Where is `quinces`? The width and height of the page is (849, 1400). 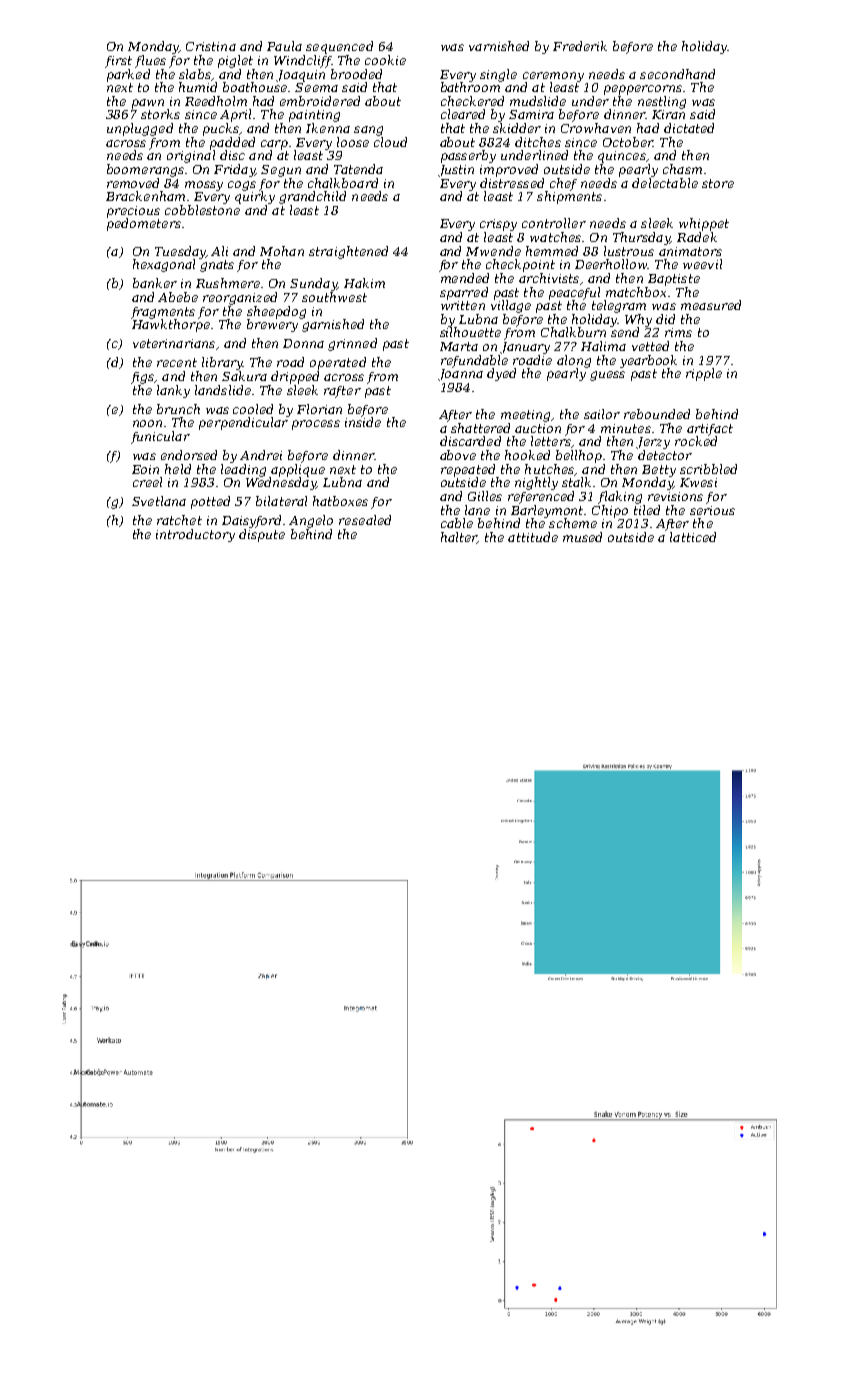
quinces is located at coordinates (622, 157).
